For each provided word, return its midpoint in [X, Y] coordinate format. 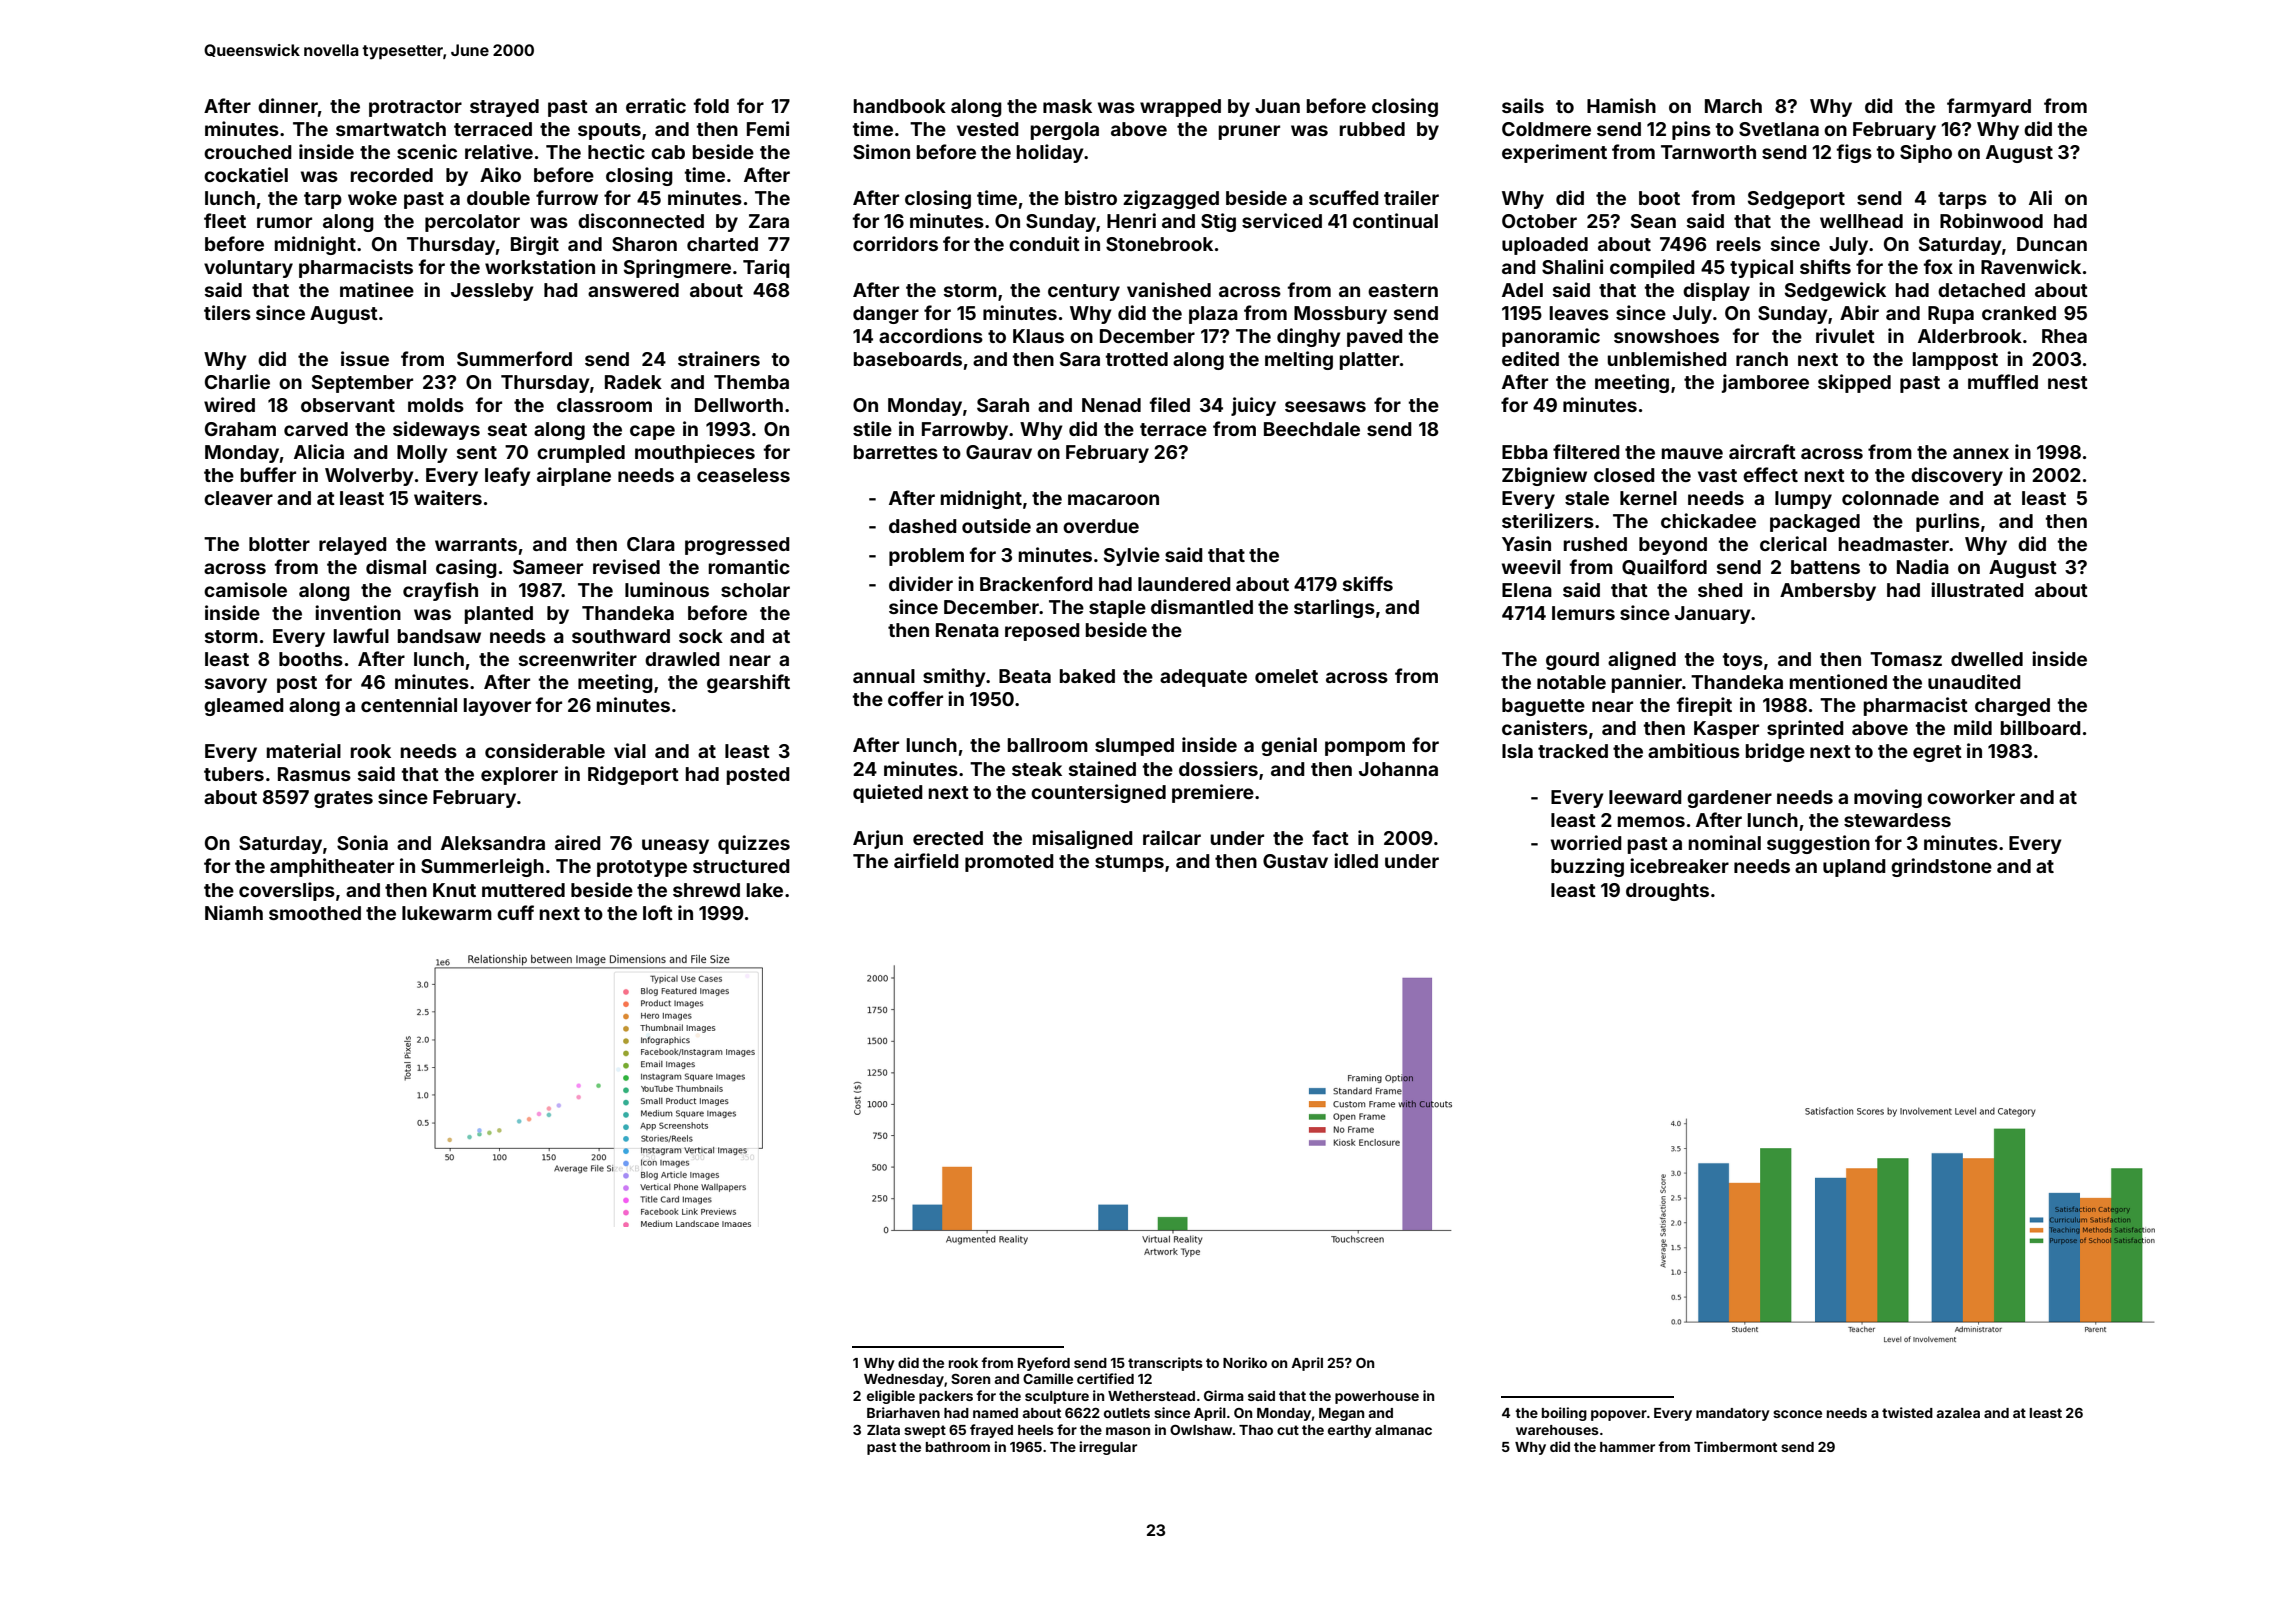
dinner [288, 105]
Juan [1277, 106]
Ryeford [1044, 1364]
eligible [891, 1397]
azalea [1958, 1413]
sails [1523, 105]
